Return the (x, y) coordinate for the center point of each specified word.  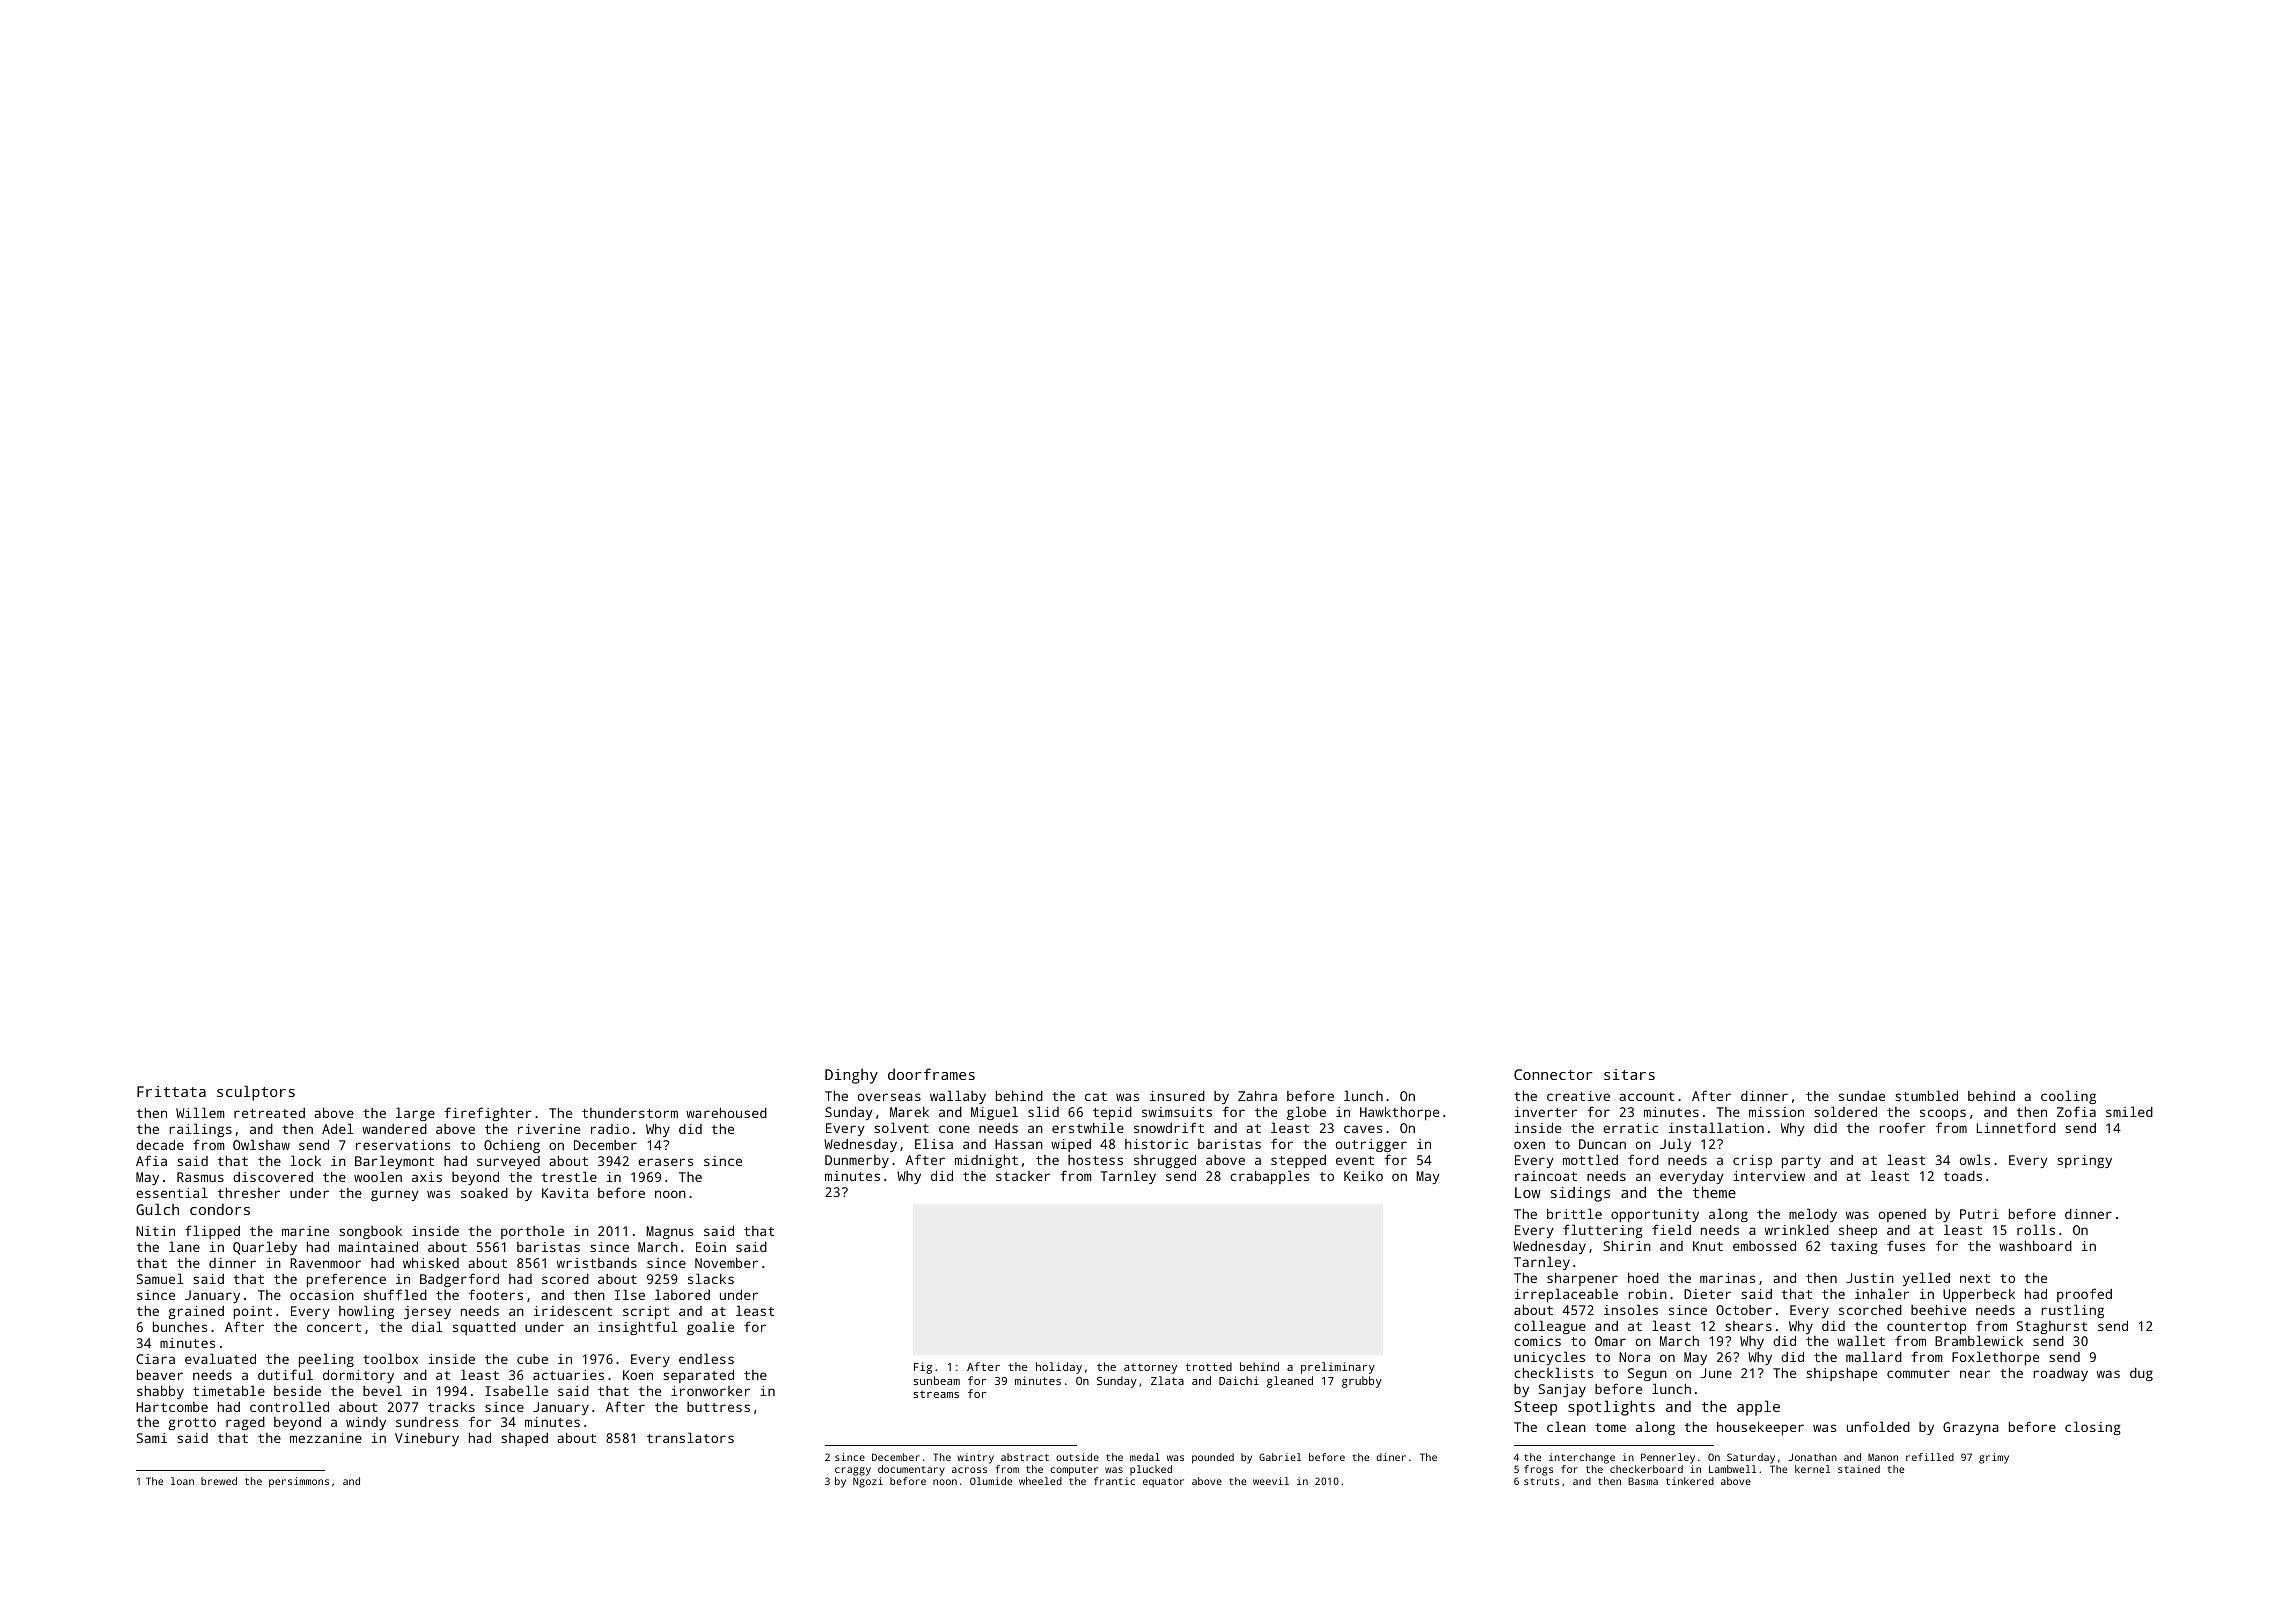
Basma (1643, 1481)
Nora (1634, 1357)
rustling (2072, 1311)
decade (160, 1144)
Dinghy (851, 1076)
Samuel (160, 1278)
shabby (160, 1392)
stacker (1023, 1176)
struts (1541, 1481)
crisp (1752, 1161)
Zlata (1167, 1380)
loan (182, 1481)
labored (682, 1294)
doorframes (931, 1074)
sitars (1629, 1074)
